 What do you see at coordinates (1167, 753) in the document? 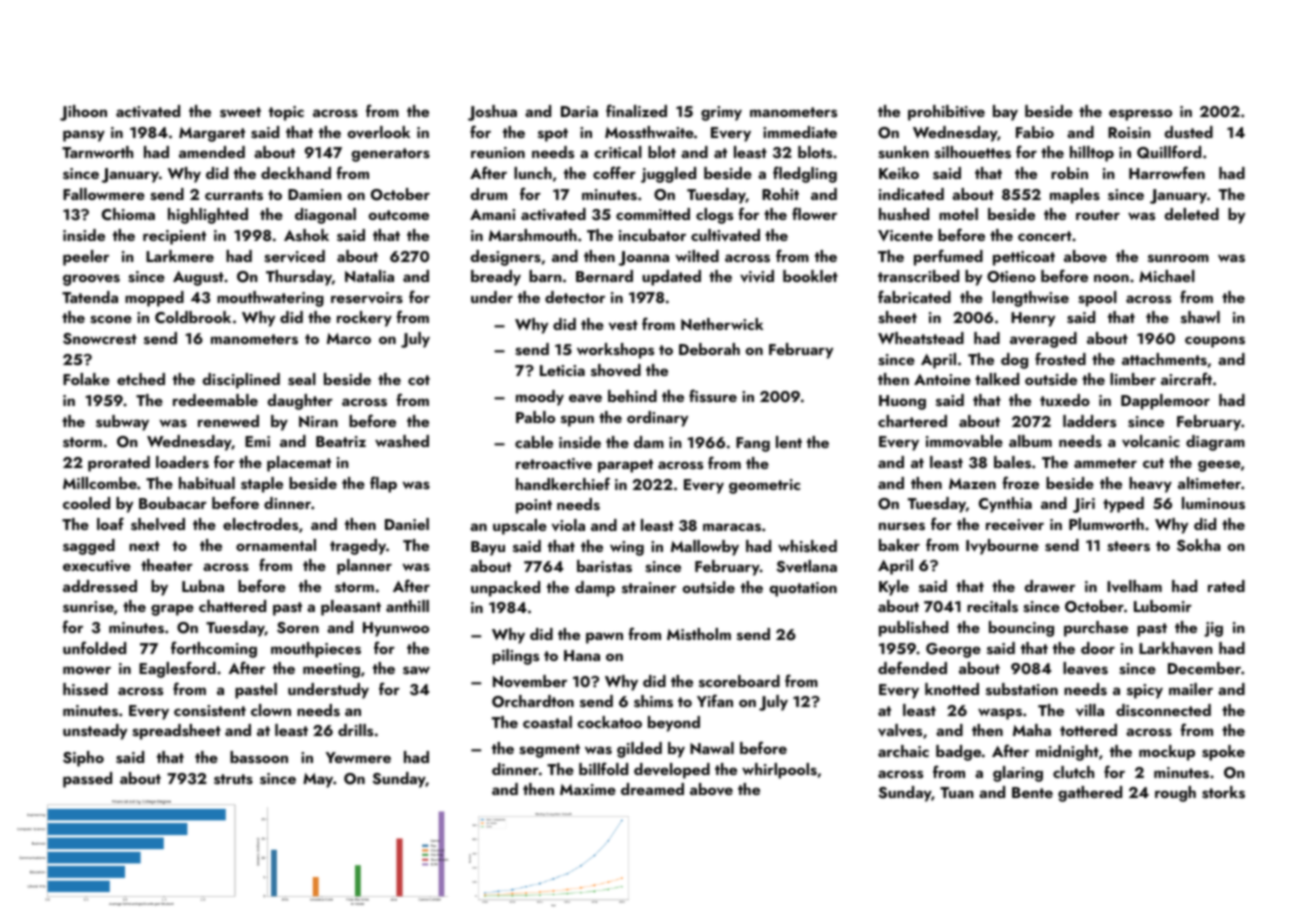
I see `mockup` at bounding box center [1167, 753].
